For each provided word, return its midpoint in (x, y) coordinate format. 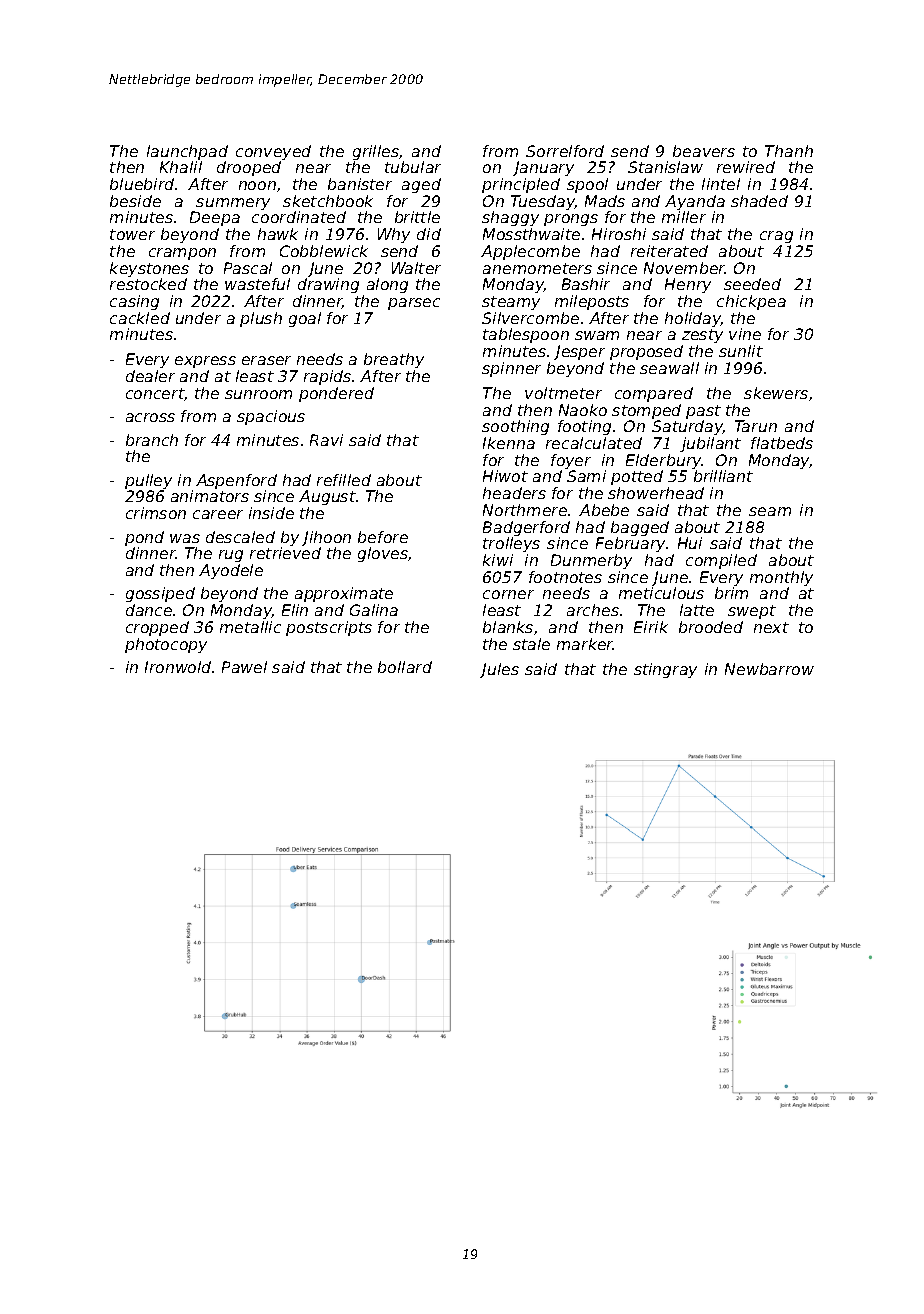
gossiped (160, 594)
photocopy (166, 645)
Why (394, 235)
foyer (571, 461)
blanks (508, 627)
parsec (414, 304)
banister (360, 184)
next (771, 627)
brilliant (723, 476)
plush (261, 319)
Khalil (181, 167)
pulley (148, 481)
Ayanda (695, 202)
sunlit (741, 351)
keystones (149, 269)
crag (776, 237)
